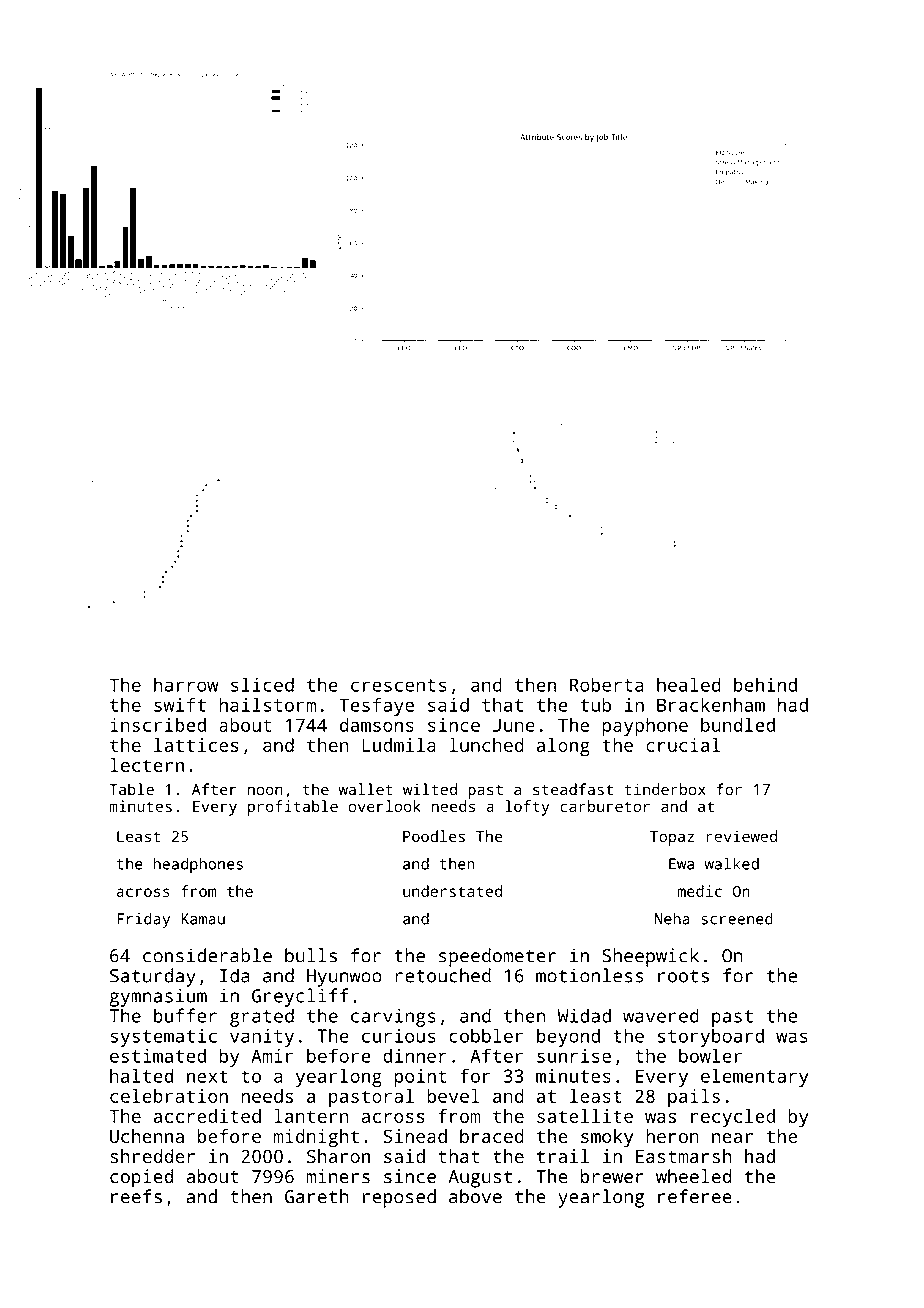 This screenshot has height=1308, width=924. What do you see at coordinates (695, 1196) in the screenshot?
I see `referee` at bounding box center [695, 1196].
